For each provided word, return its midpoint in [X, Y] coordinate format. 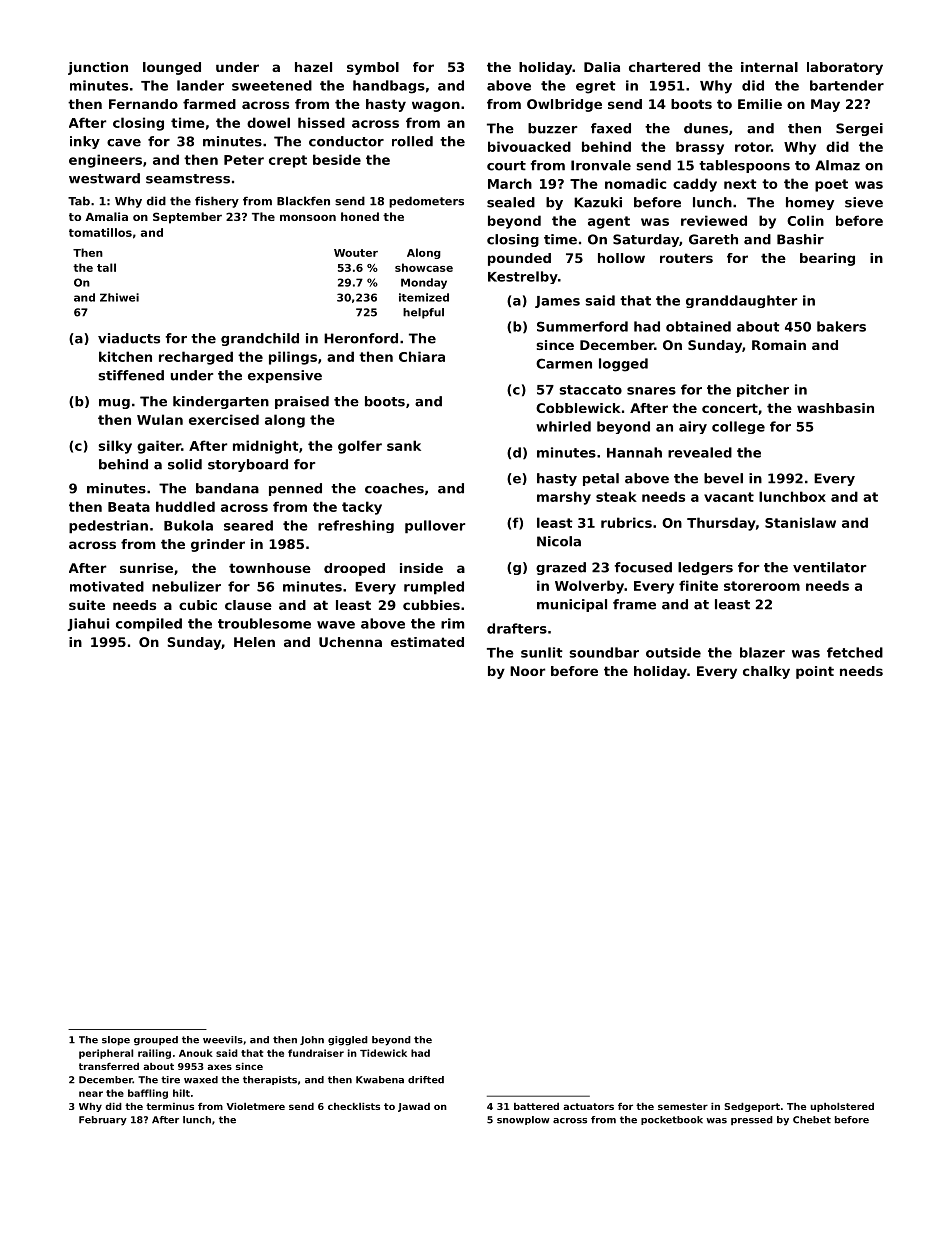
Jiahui [88, 624]
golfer [360, 447]
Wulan [160, 419]
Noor [527, 671]
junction [98, 68]
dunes [706, 128]
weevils [223, 1040]
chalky [766, 672]
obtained [698, 326]
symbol [373, 68]
